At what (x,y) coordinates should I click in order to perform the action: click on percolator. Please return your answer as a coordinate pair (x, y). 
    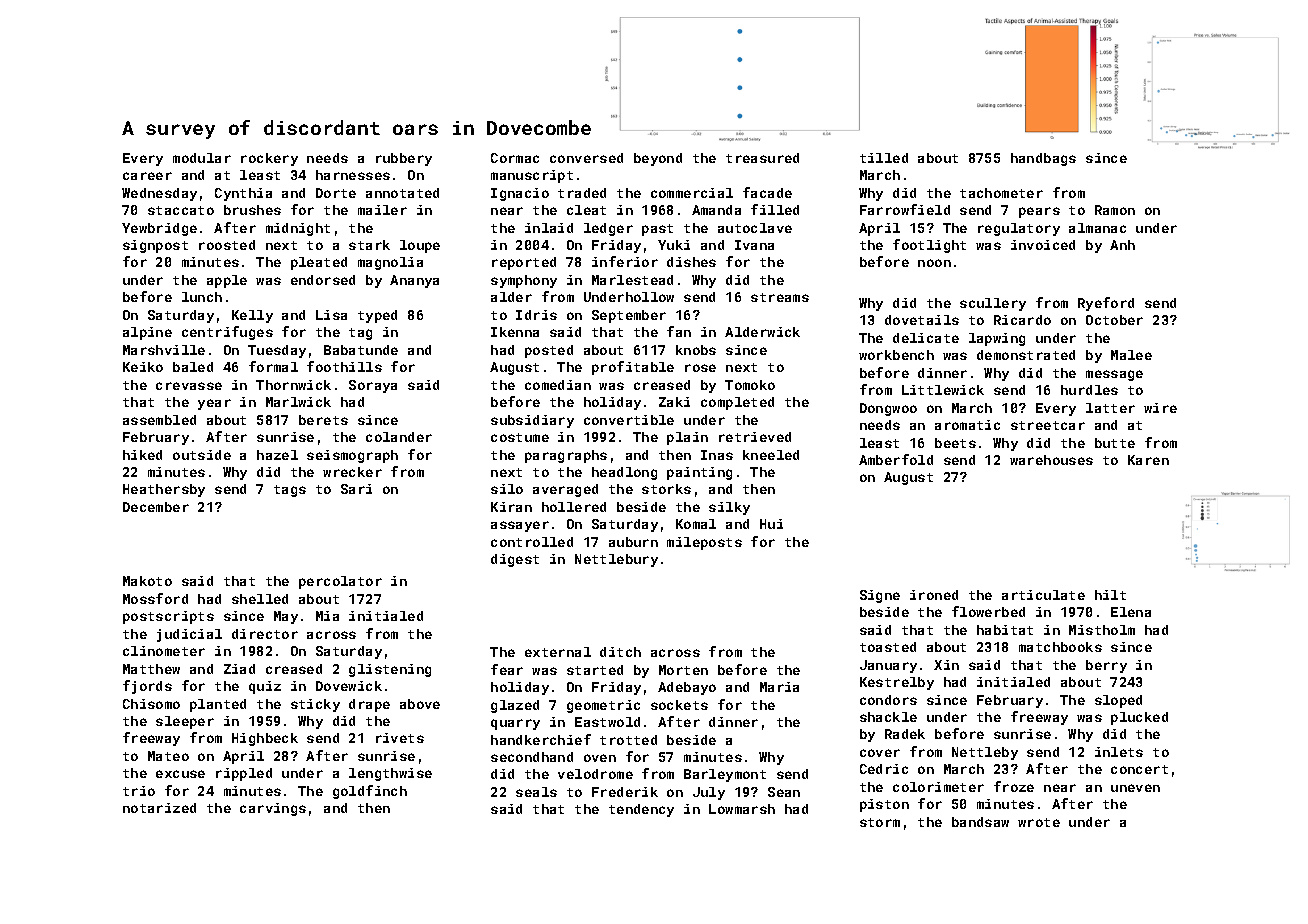
    Looking at the image, I should click on (340, 582).
